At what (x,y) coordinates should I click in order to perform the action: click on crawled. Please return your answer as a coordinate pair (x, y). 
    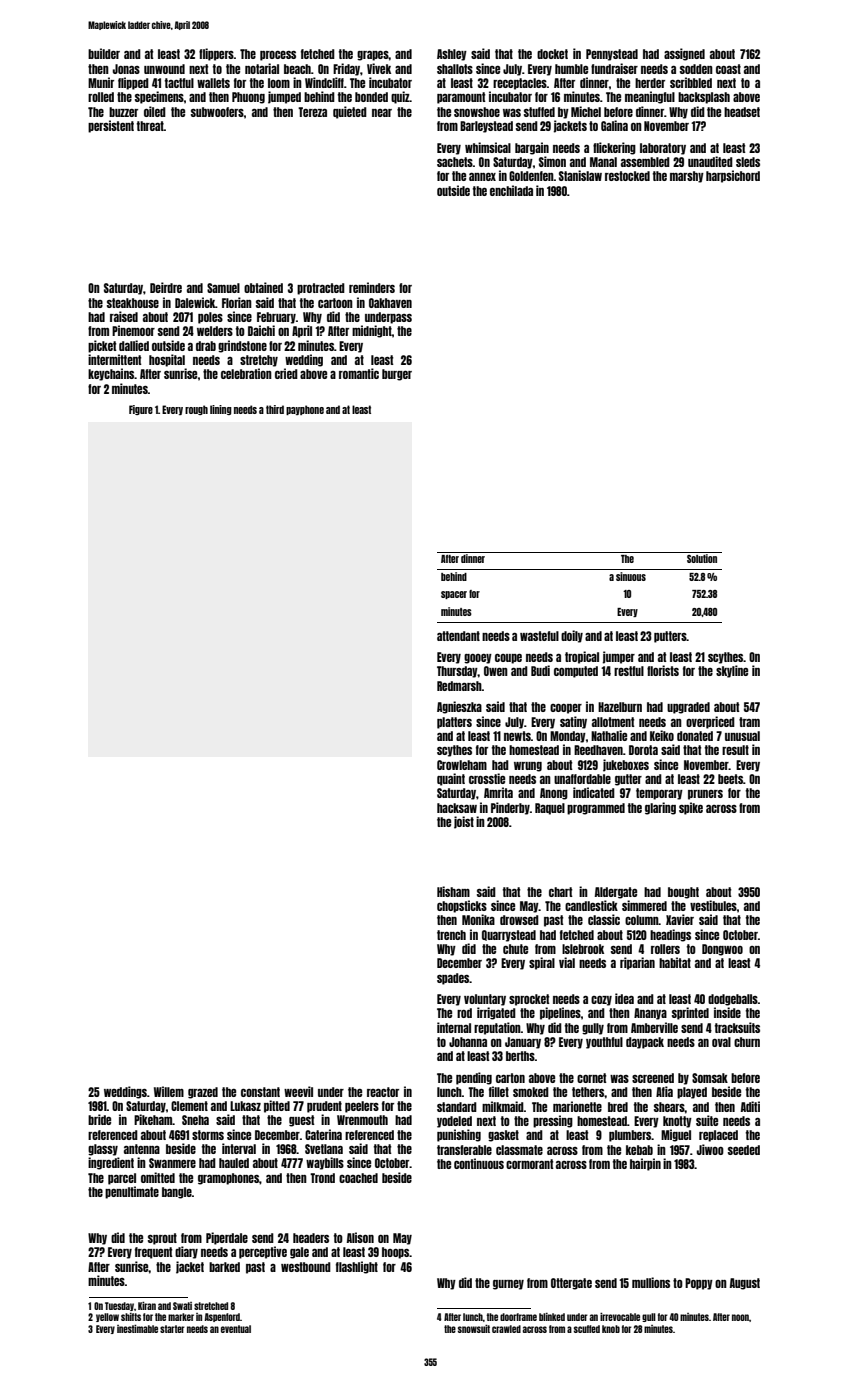
    Looking at the image, I should click on (506, 1329).
